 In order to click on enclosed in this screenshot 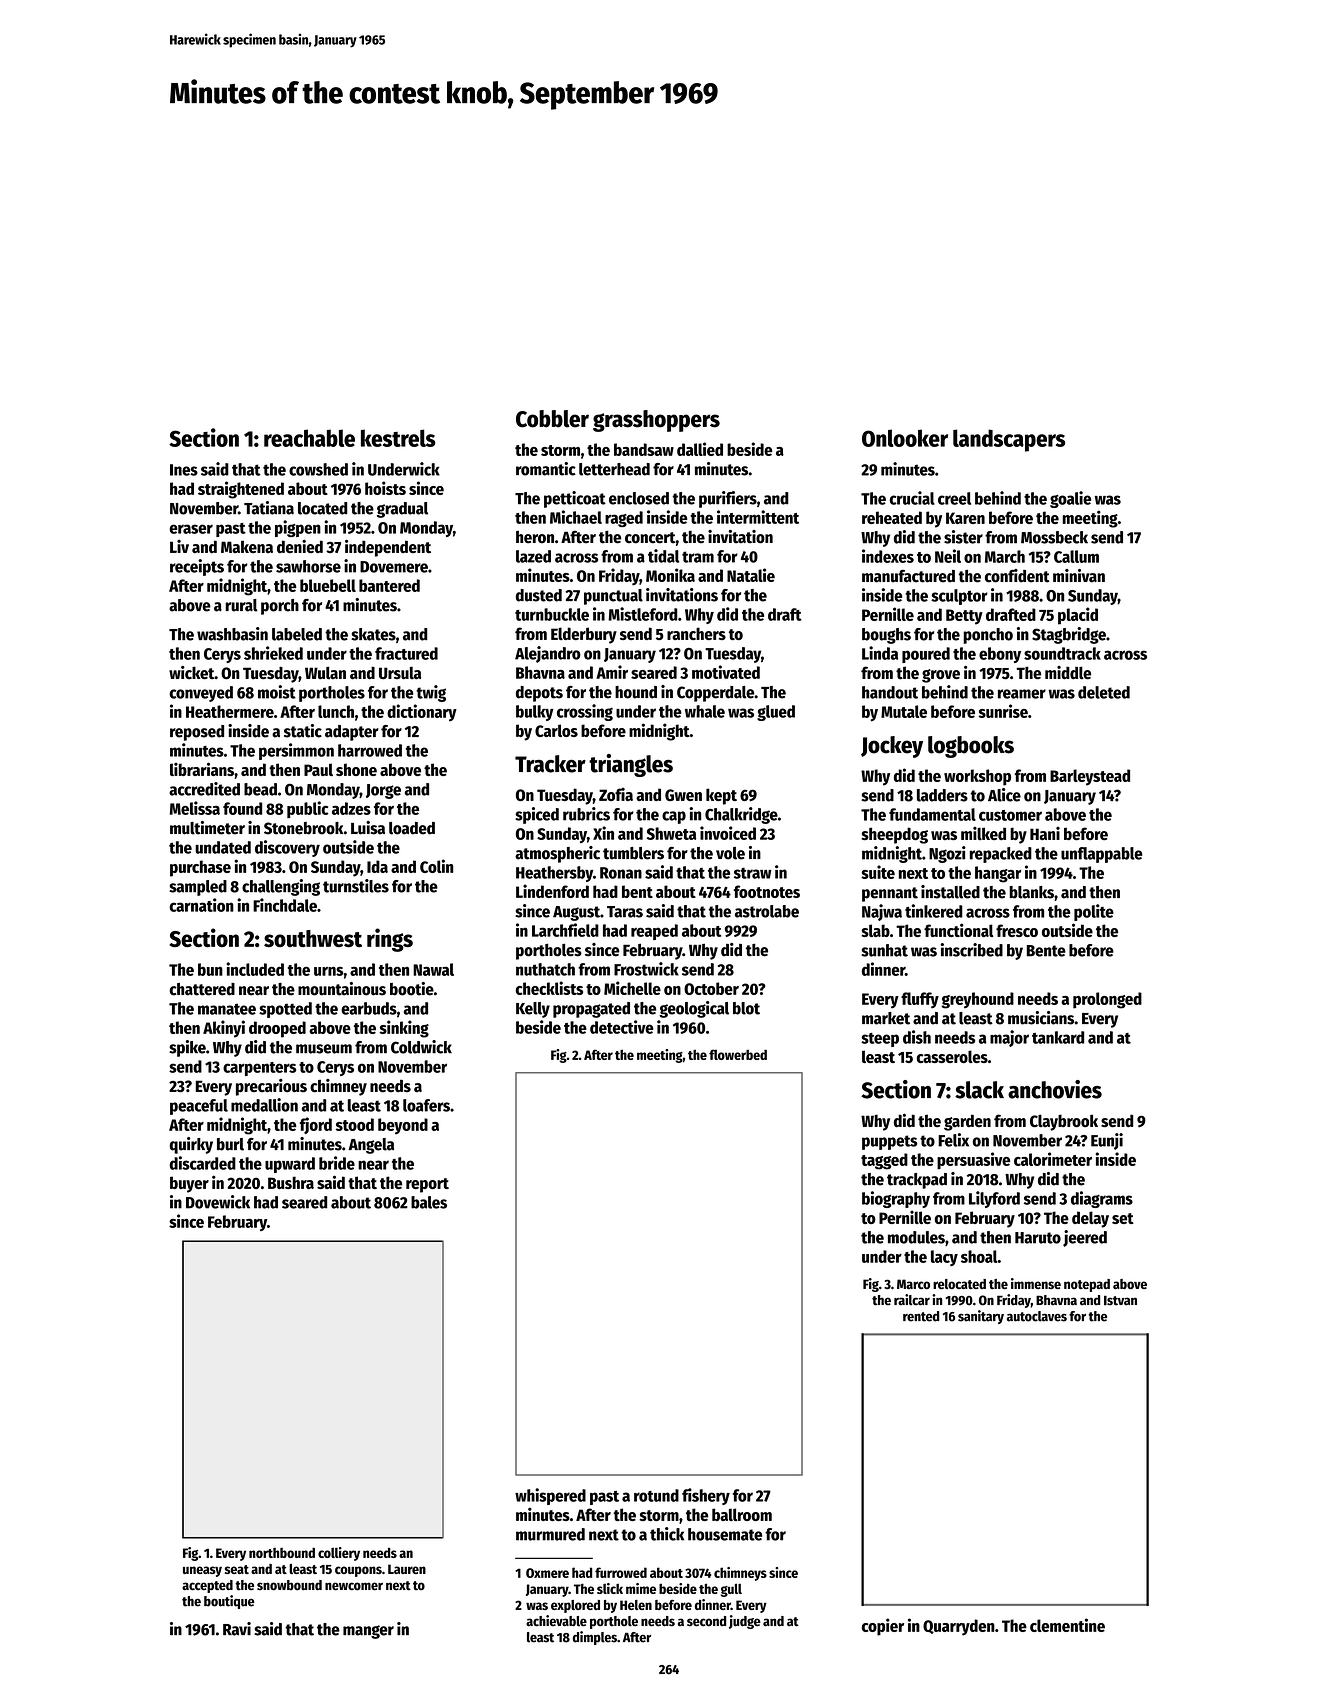, I will do `click(639, 498)`.
